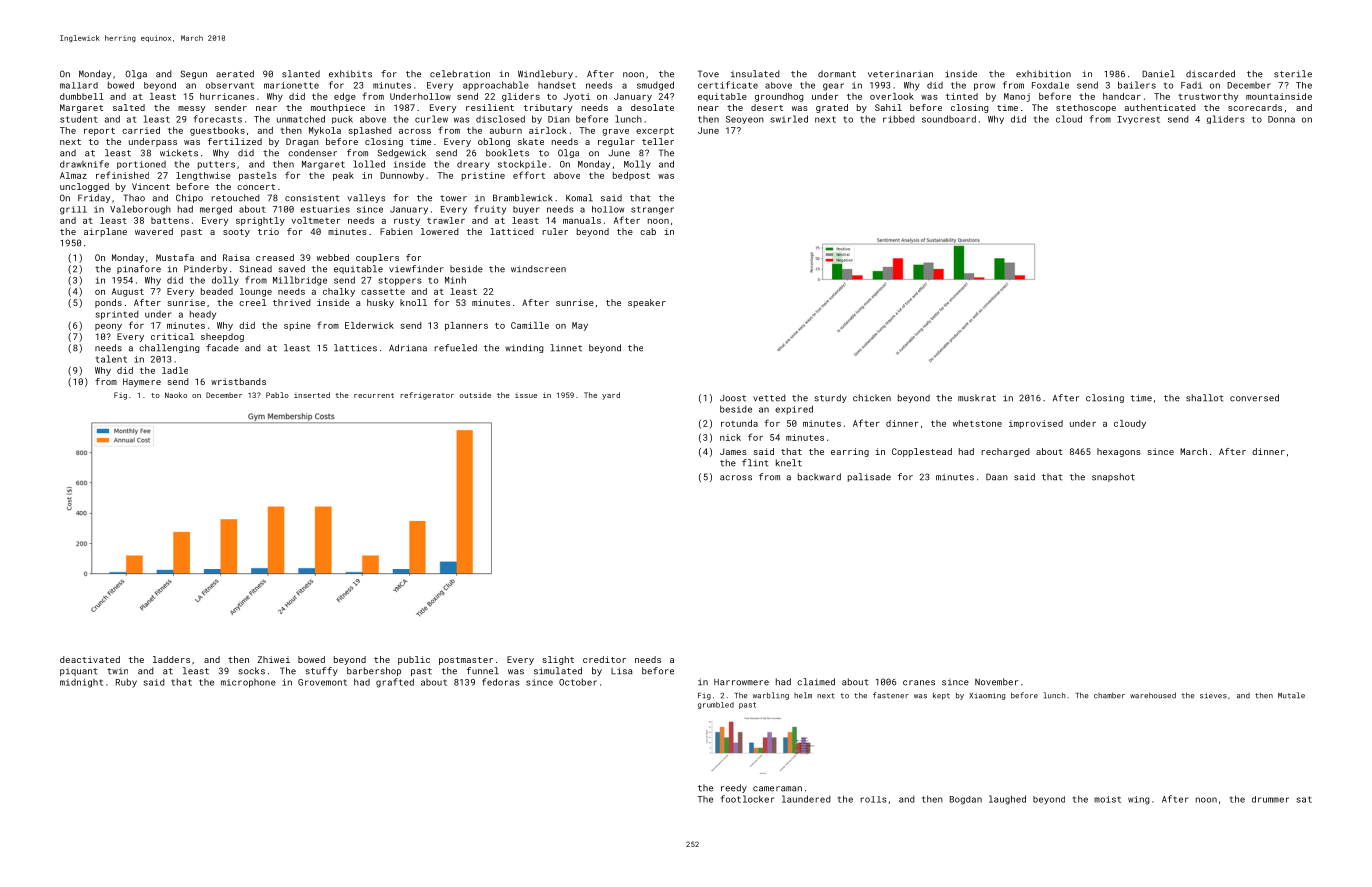  I want to click on retouched, so click(235, 198).
